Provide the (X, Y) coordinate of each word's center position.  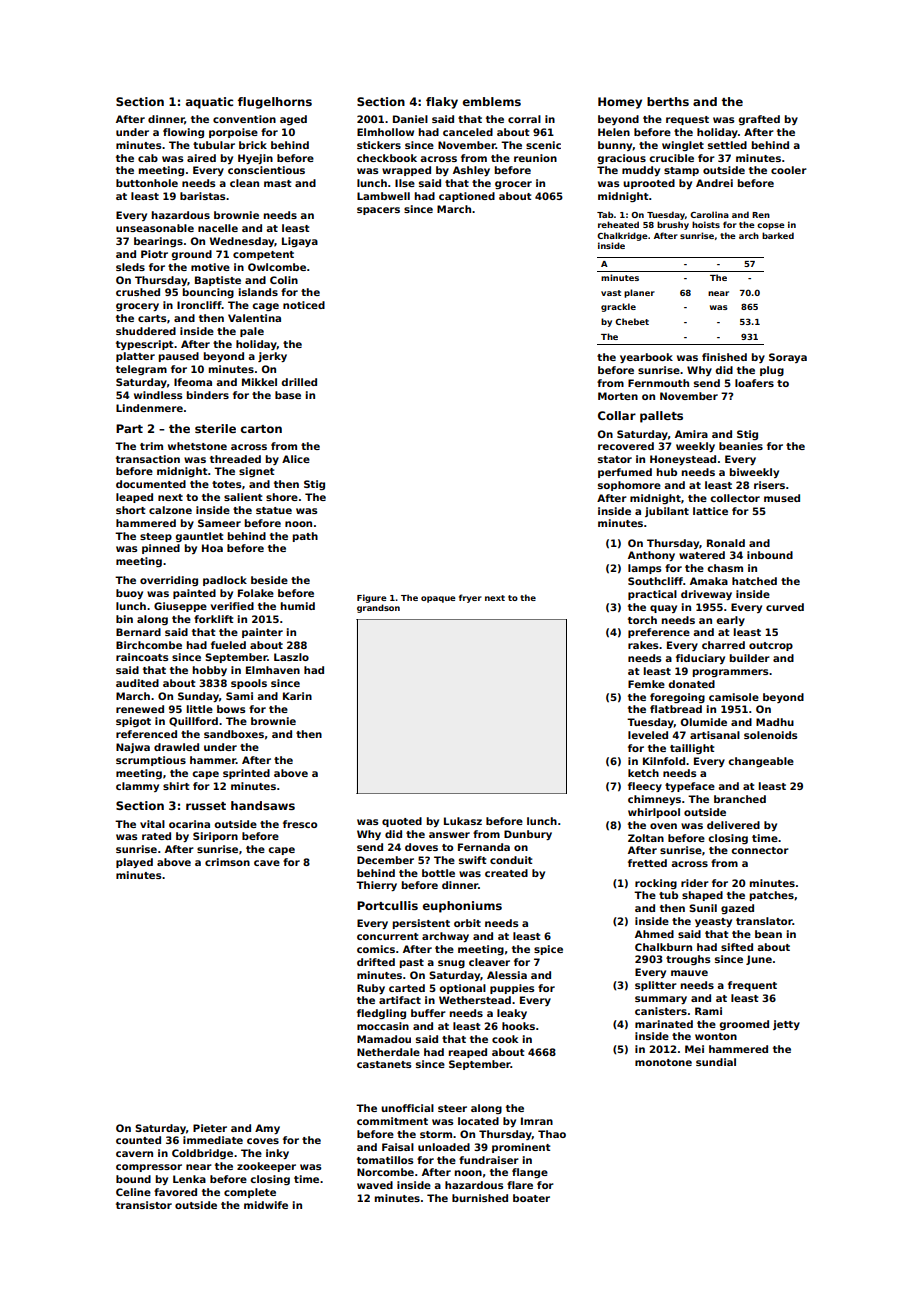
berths (668, 101)
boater (531, 1198)
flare (520, 1185)
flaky (442, 103)
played (134, 863)
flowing (183, 133)
